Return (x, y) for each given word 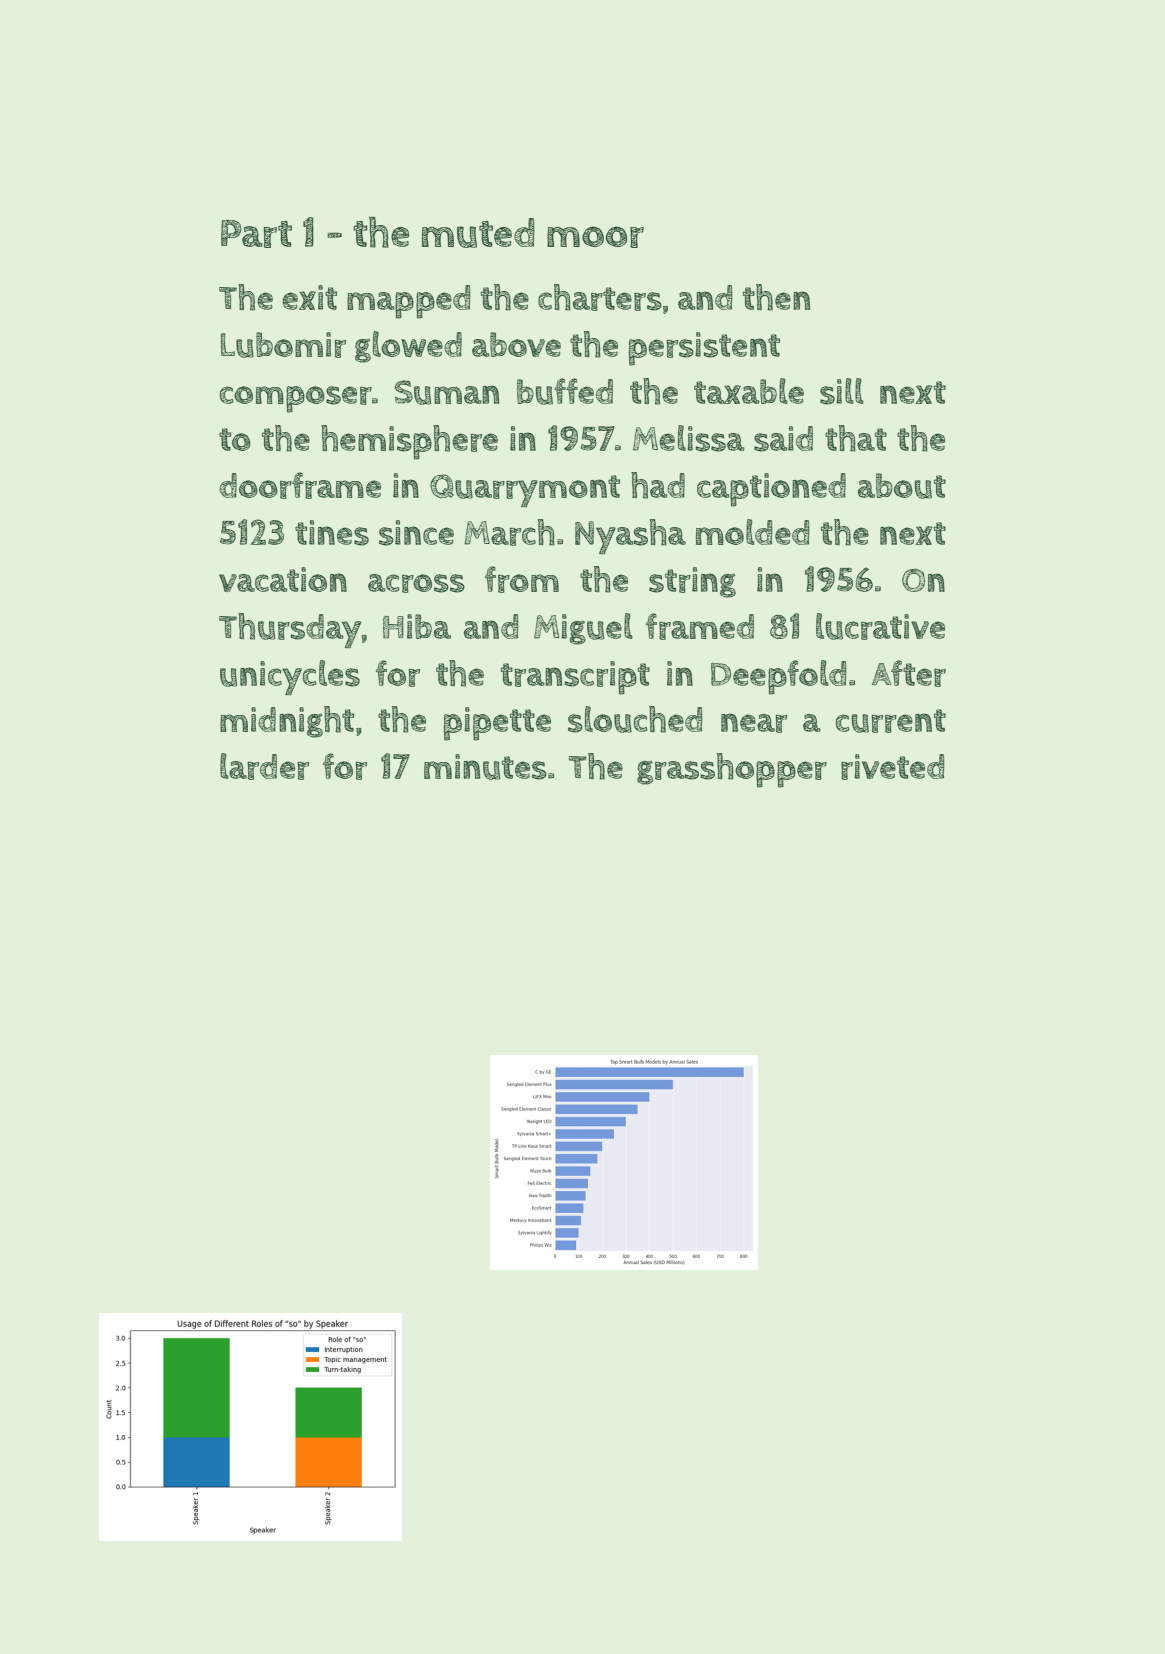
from (522, 579)
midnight (287, 722)
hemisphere (409, 442)
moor (595, 237)
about (902, 486)
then (776, 297)
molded (753, 532)
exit (309, 297)
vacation (283, 579)
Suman (446, 392)
